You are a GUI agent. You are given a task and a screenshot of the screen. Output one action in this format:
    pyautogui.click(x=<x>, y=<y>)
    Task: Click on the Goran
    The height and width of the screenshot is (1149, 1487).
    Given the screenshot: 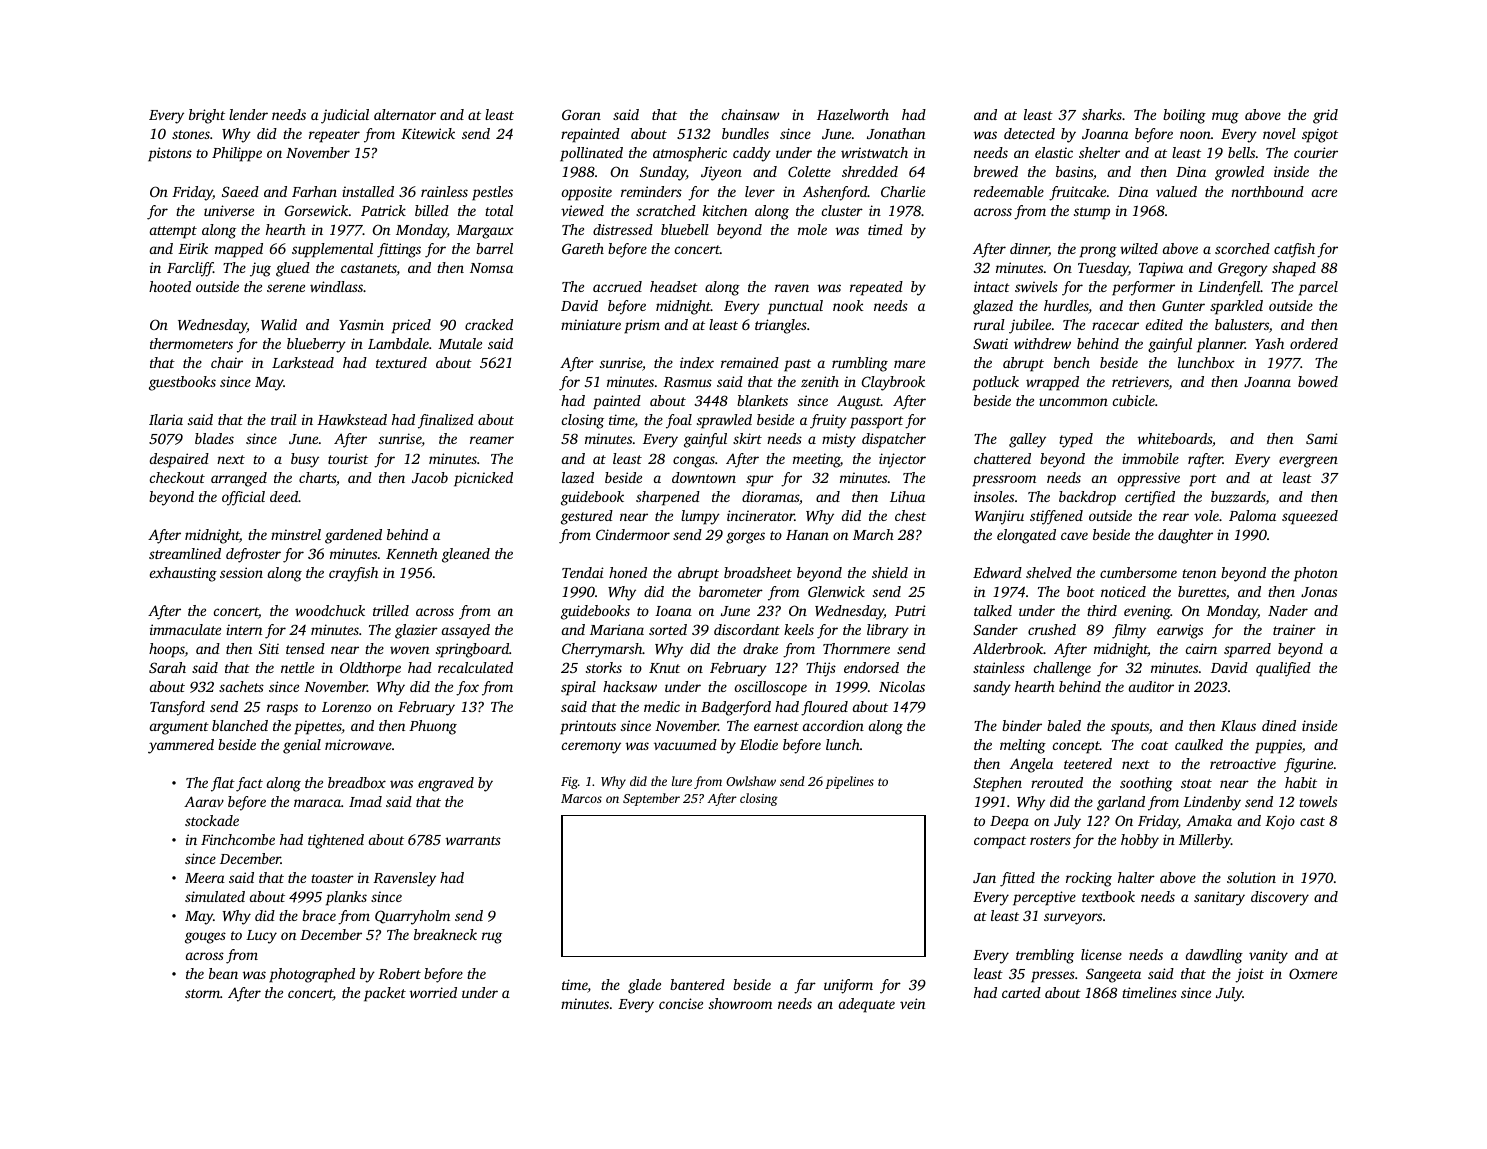 What is the action you would take?
    pyautogui.click(x=581, y=114)
